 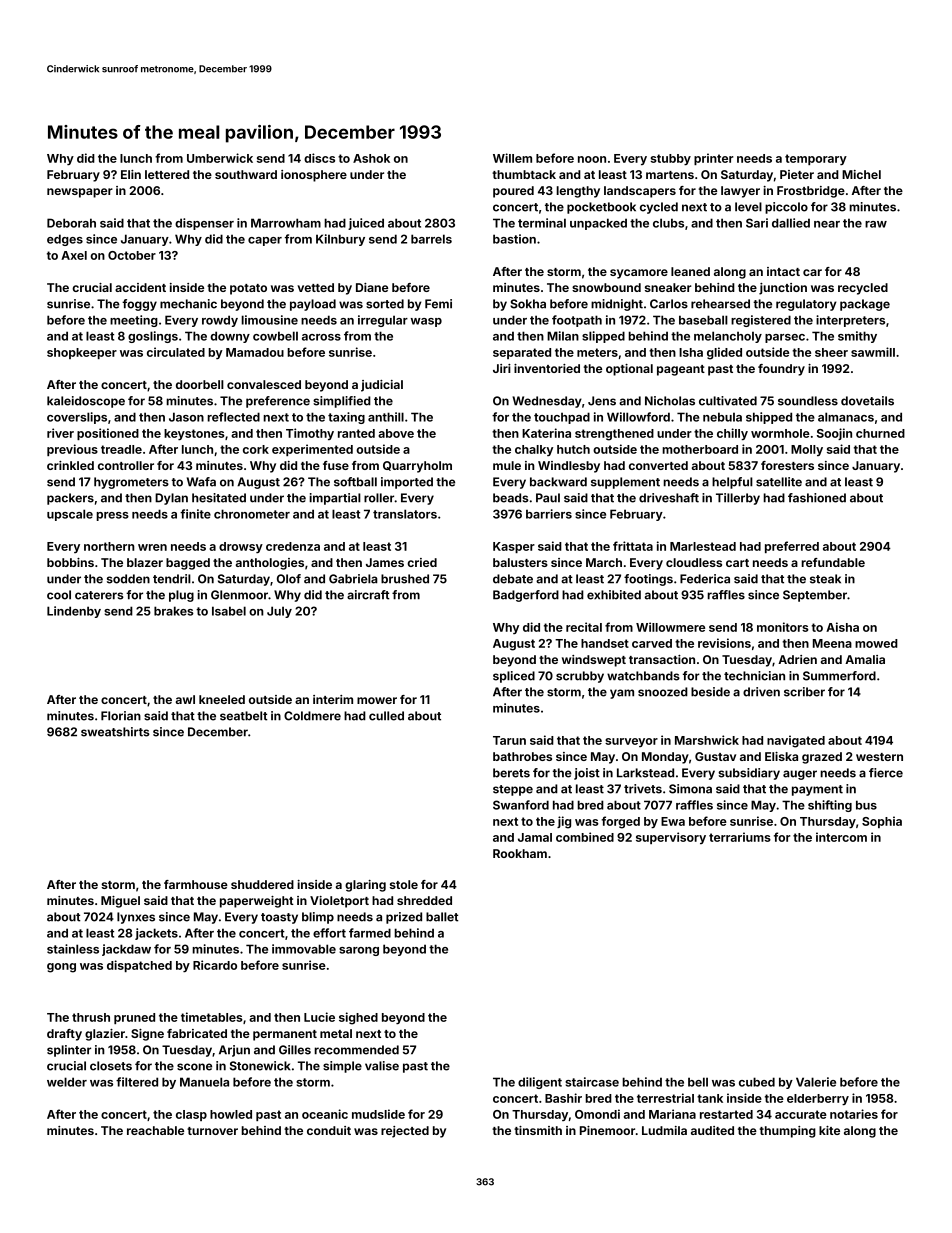 What do you see at coordinates (70, 499) in the screenshot?
I see `packers` at bounding box center [70, 499].
